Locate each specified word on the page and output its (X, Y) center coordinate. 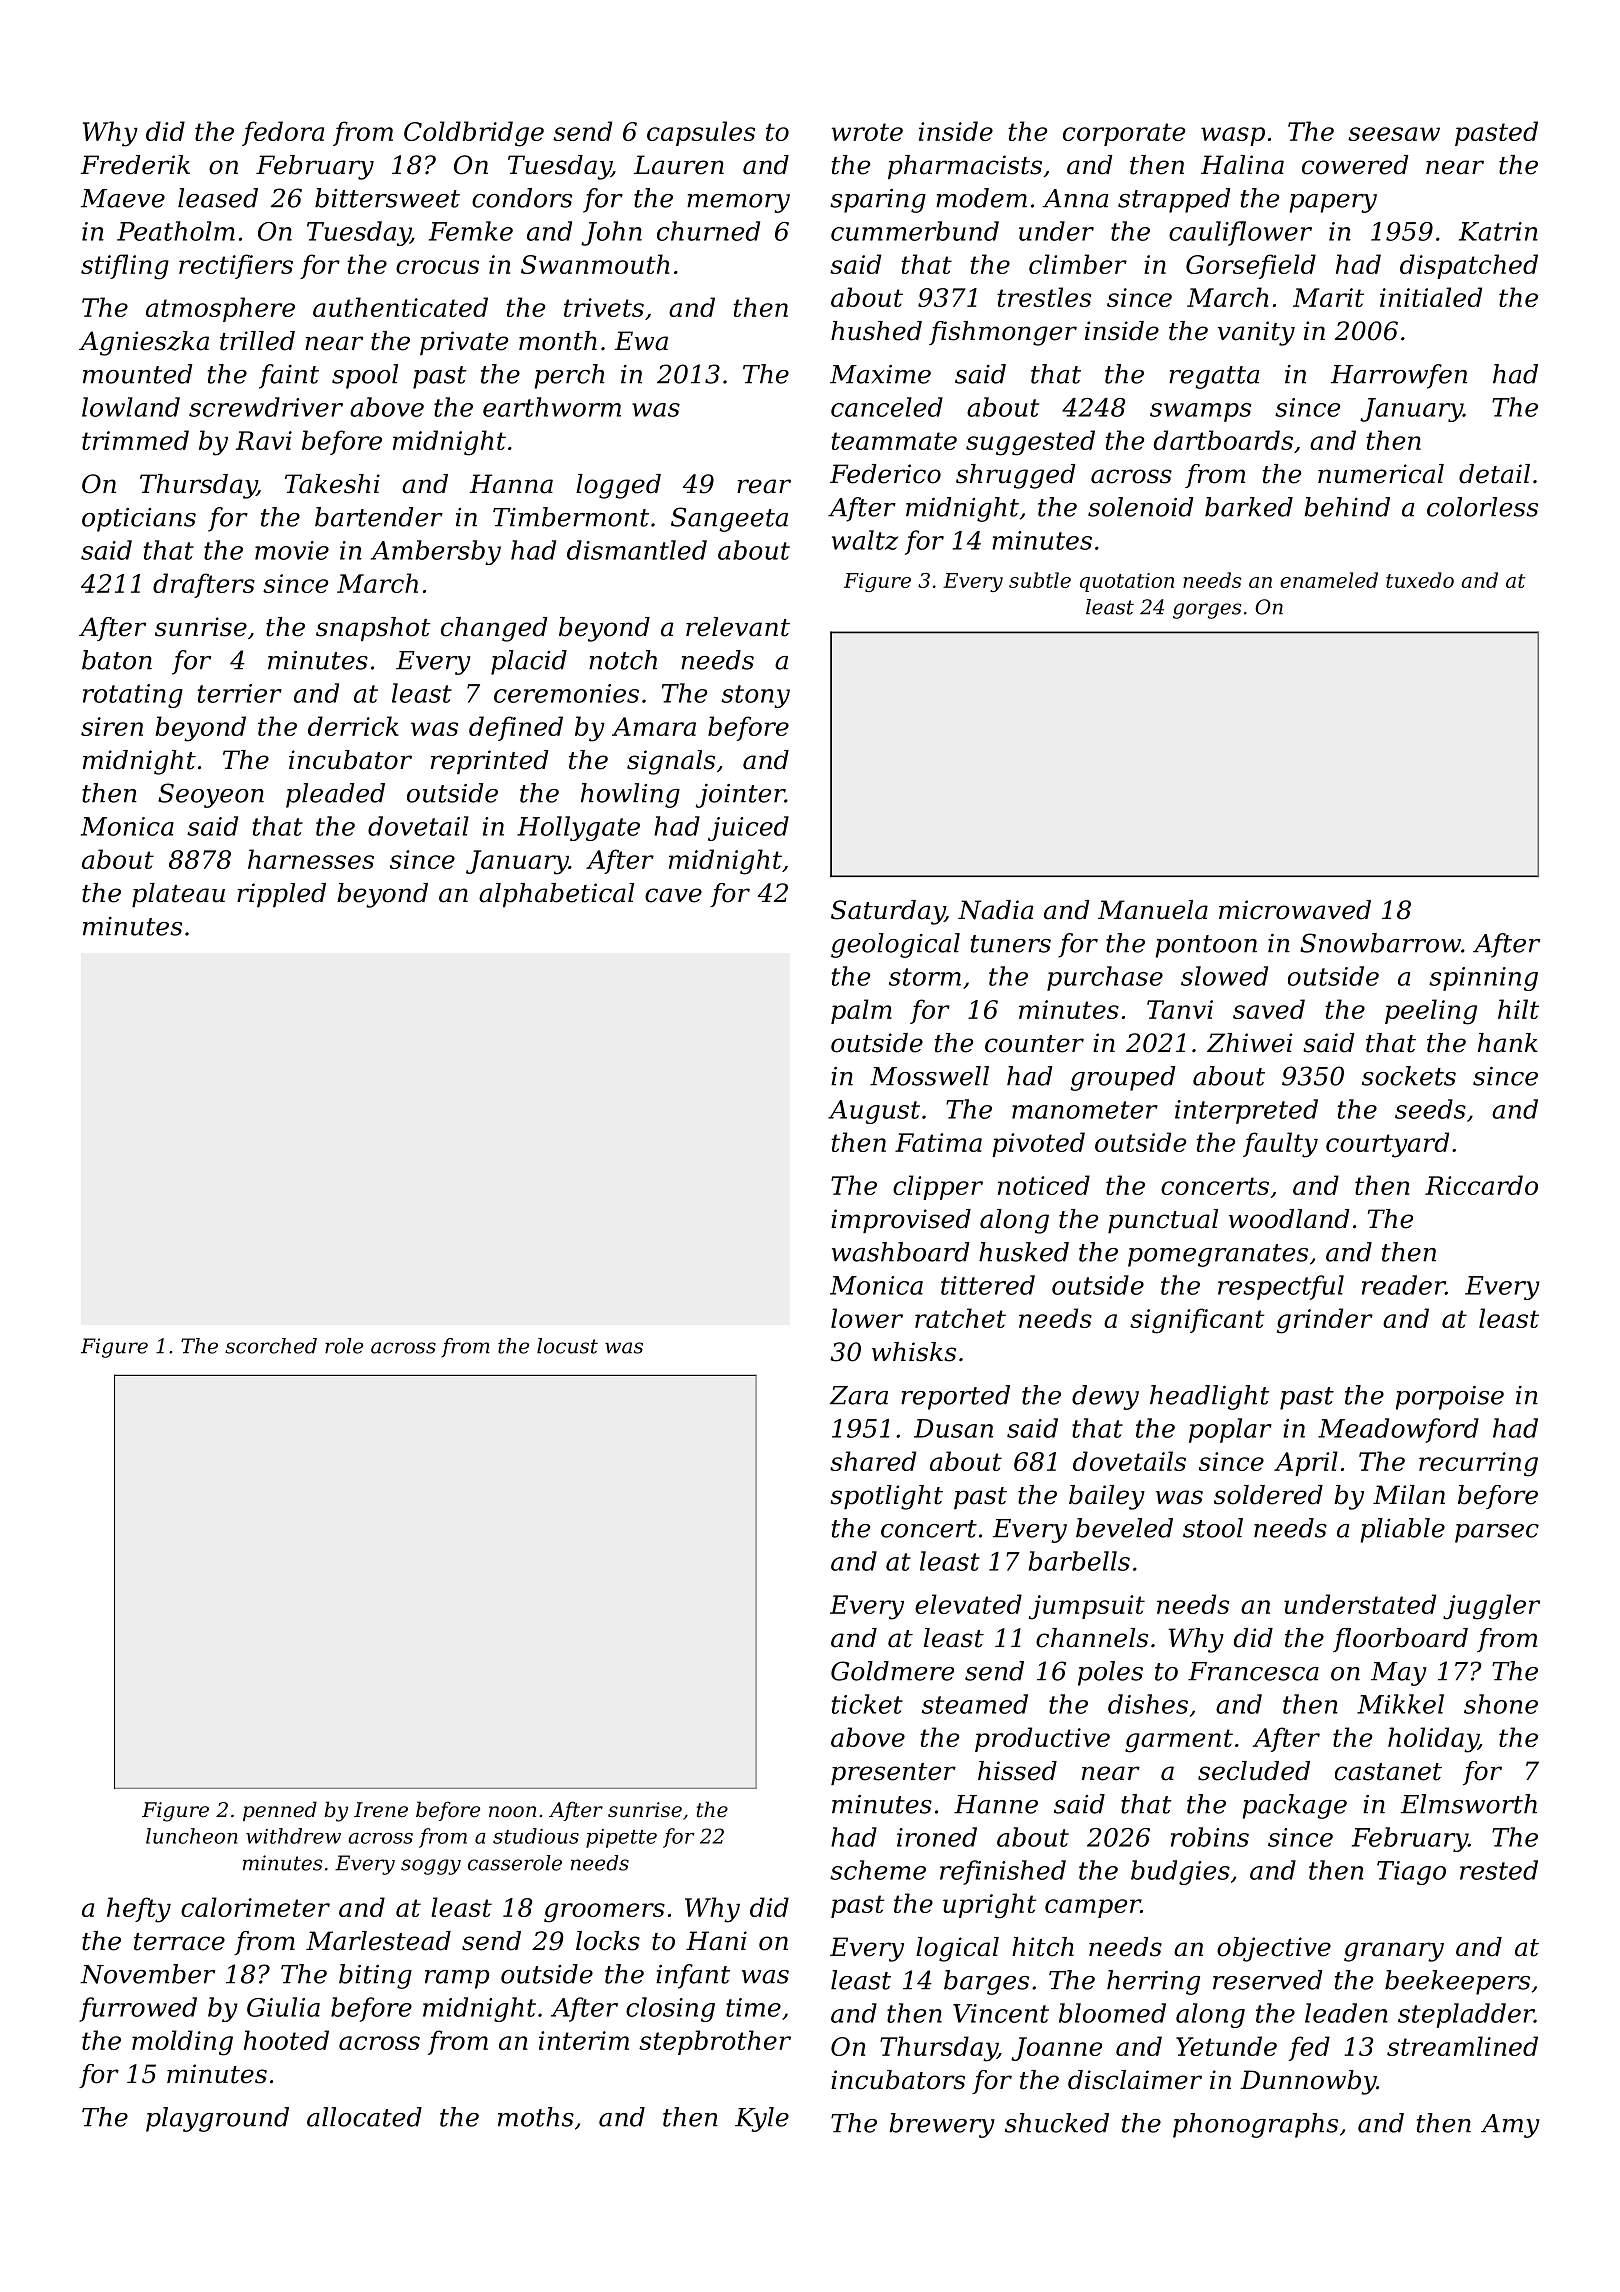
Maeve (123, 198)
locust (567, 1346)
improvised (901, 1221)
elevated (968, 1604)
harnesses (311, 859)
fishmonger (1003, 333)
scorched (271, 1346)
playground (217, 2119)
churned (708, 231)
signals (671, 762)
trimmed (135, 440)
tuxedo (1420, 580)
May (1399, 1674)
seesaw (1394, 134)
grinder (1325, 1321)
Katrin (1498, 231)
